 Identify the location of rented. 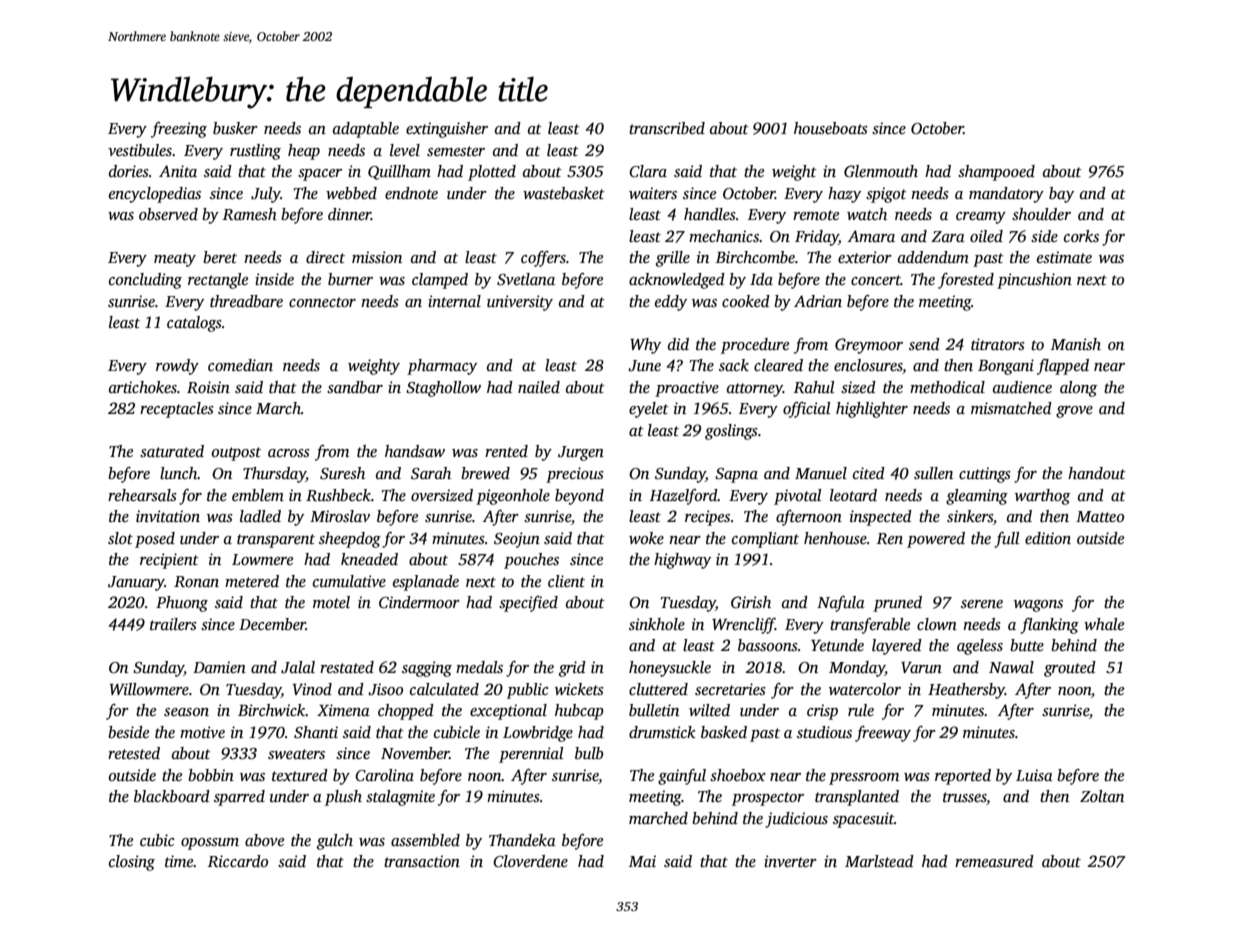
(506, 451).
